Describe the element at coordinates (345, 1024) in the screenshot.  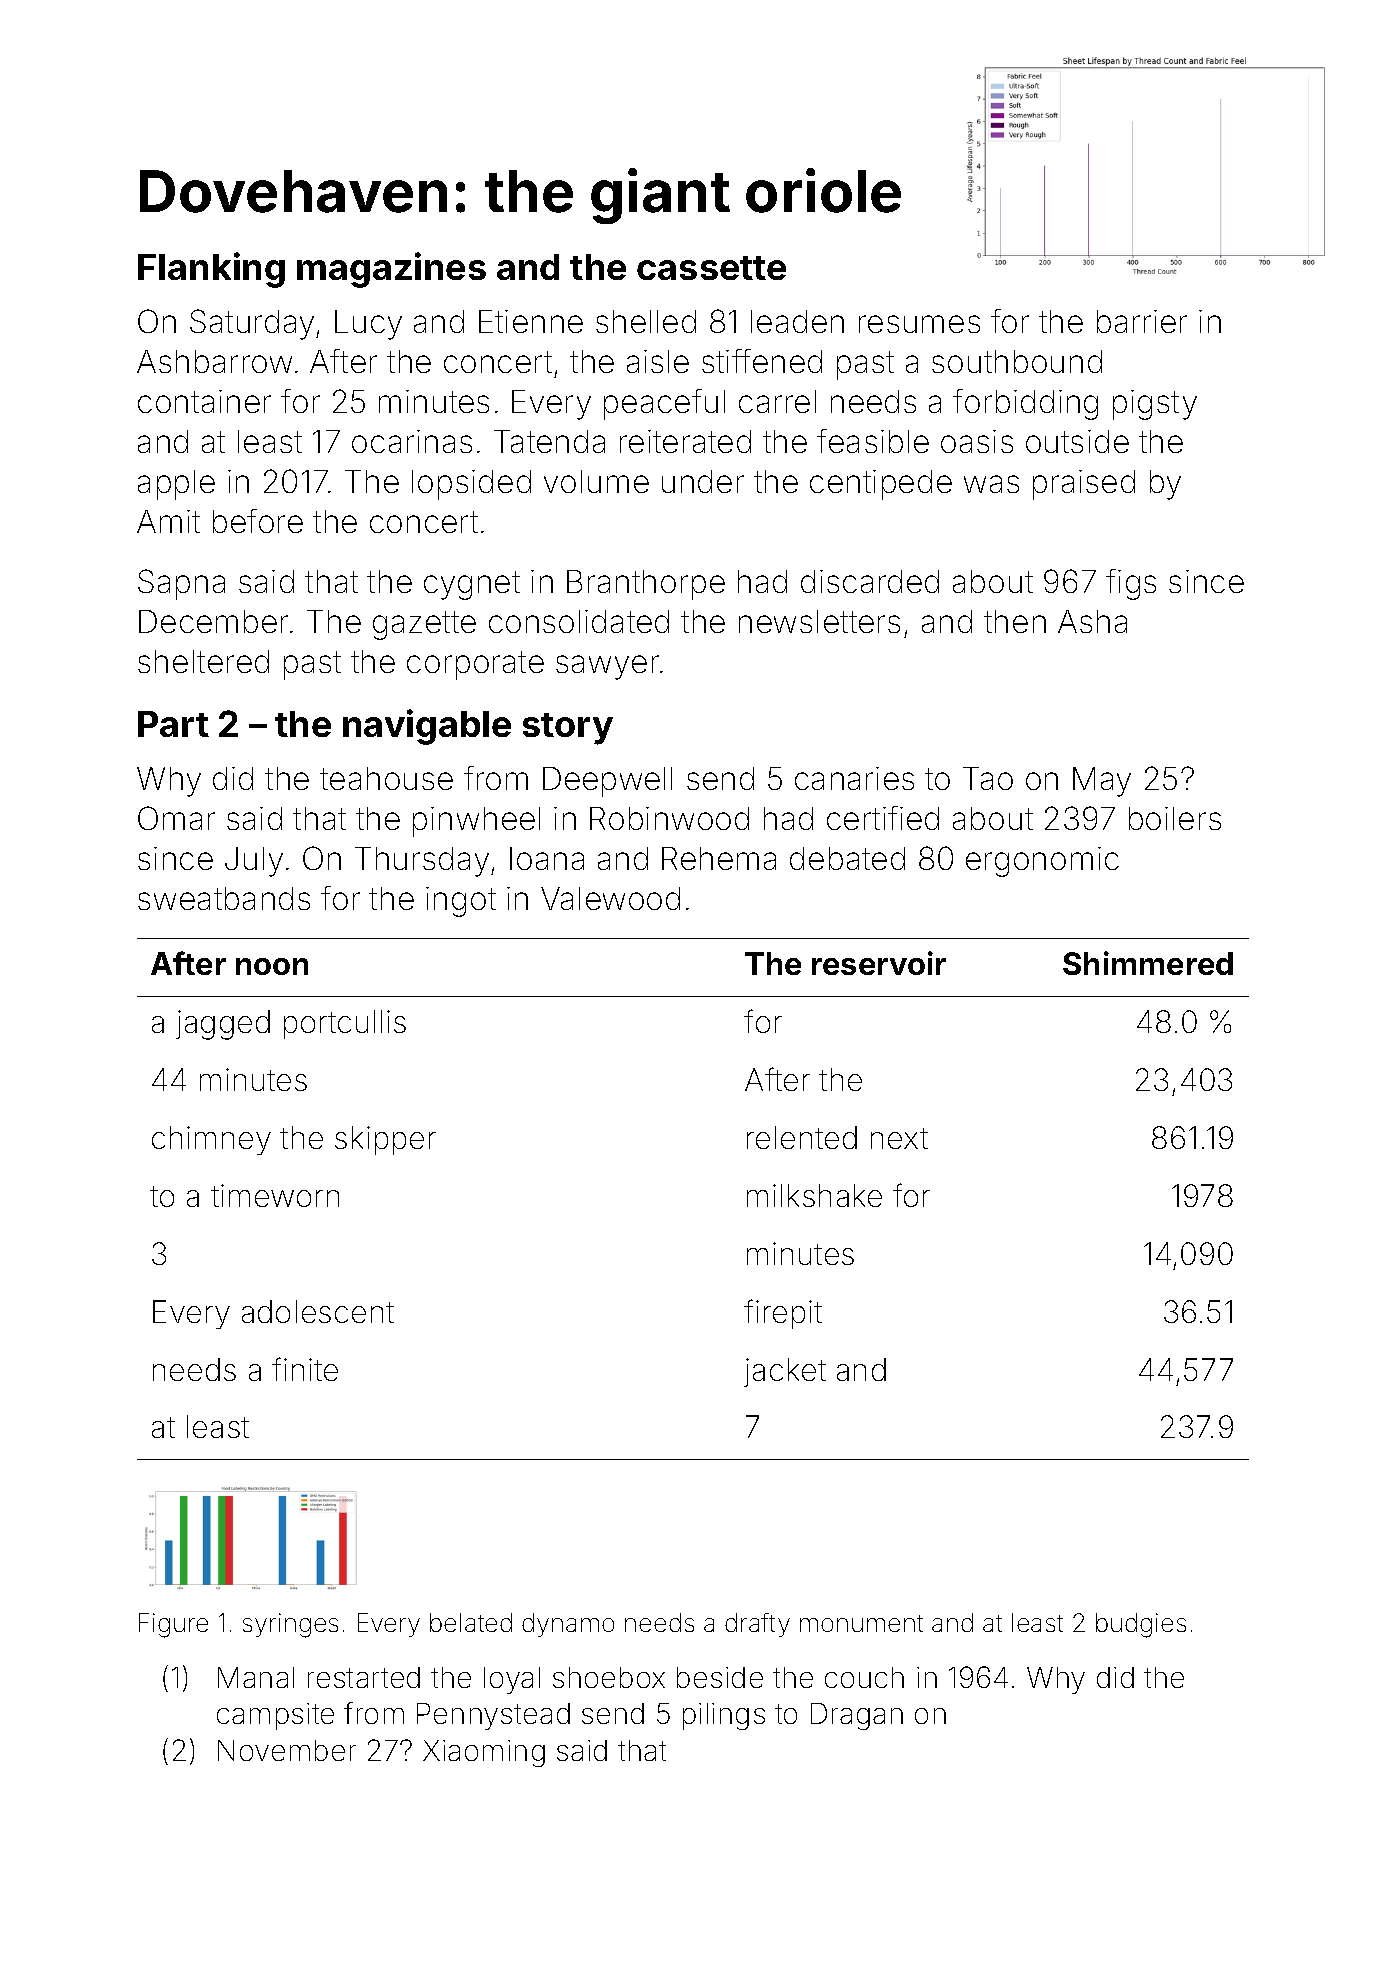
I see `portcullis` at that location.
